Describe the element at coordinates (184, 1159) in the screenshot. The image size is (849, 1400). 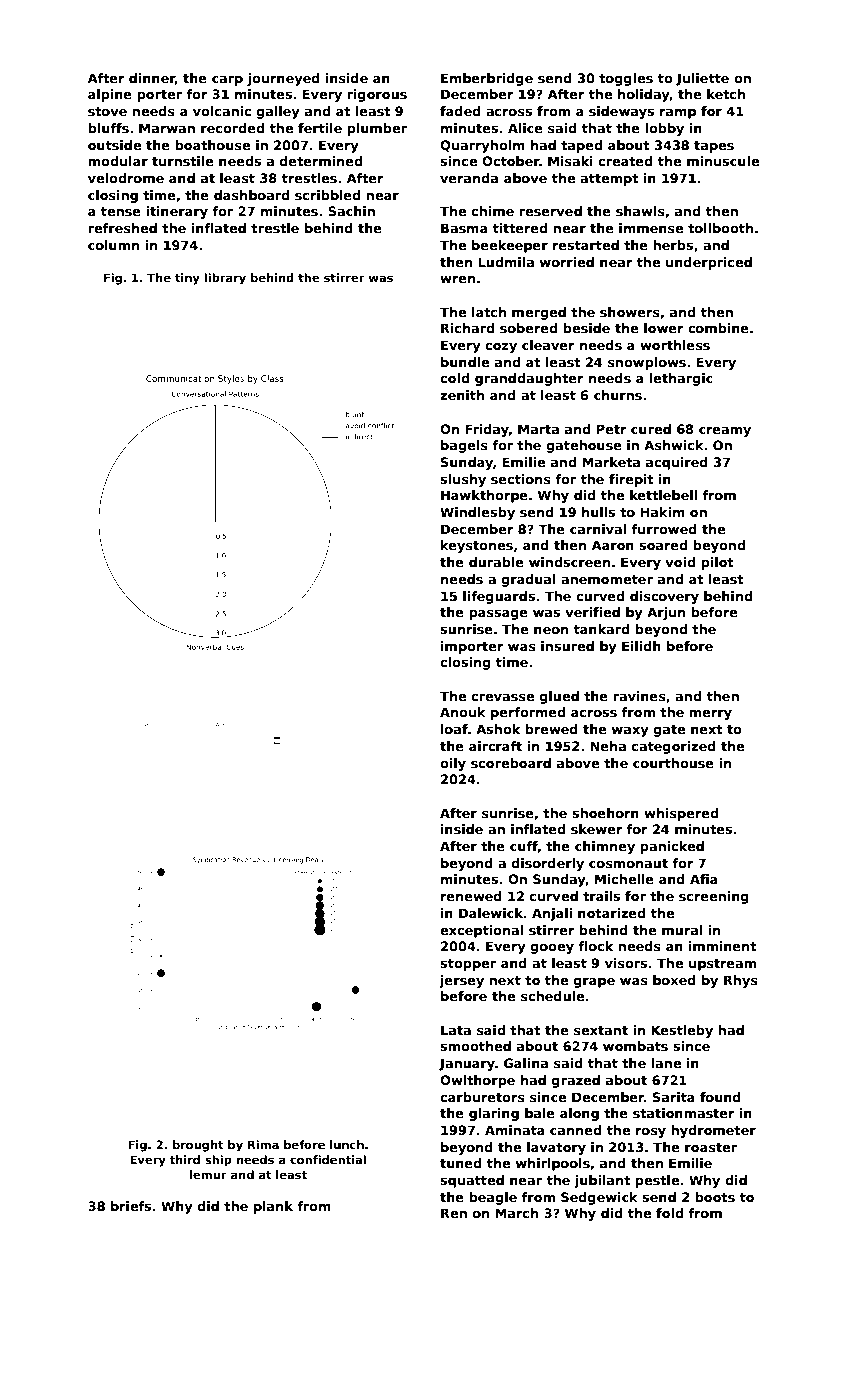
I see `third` at that location.
